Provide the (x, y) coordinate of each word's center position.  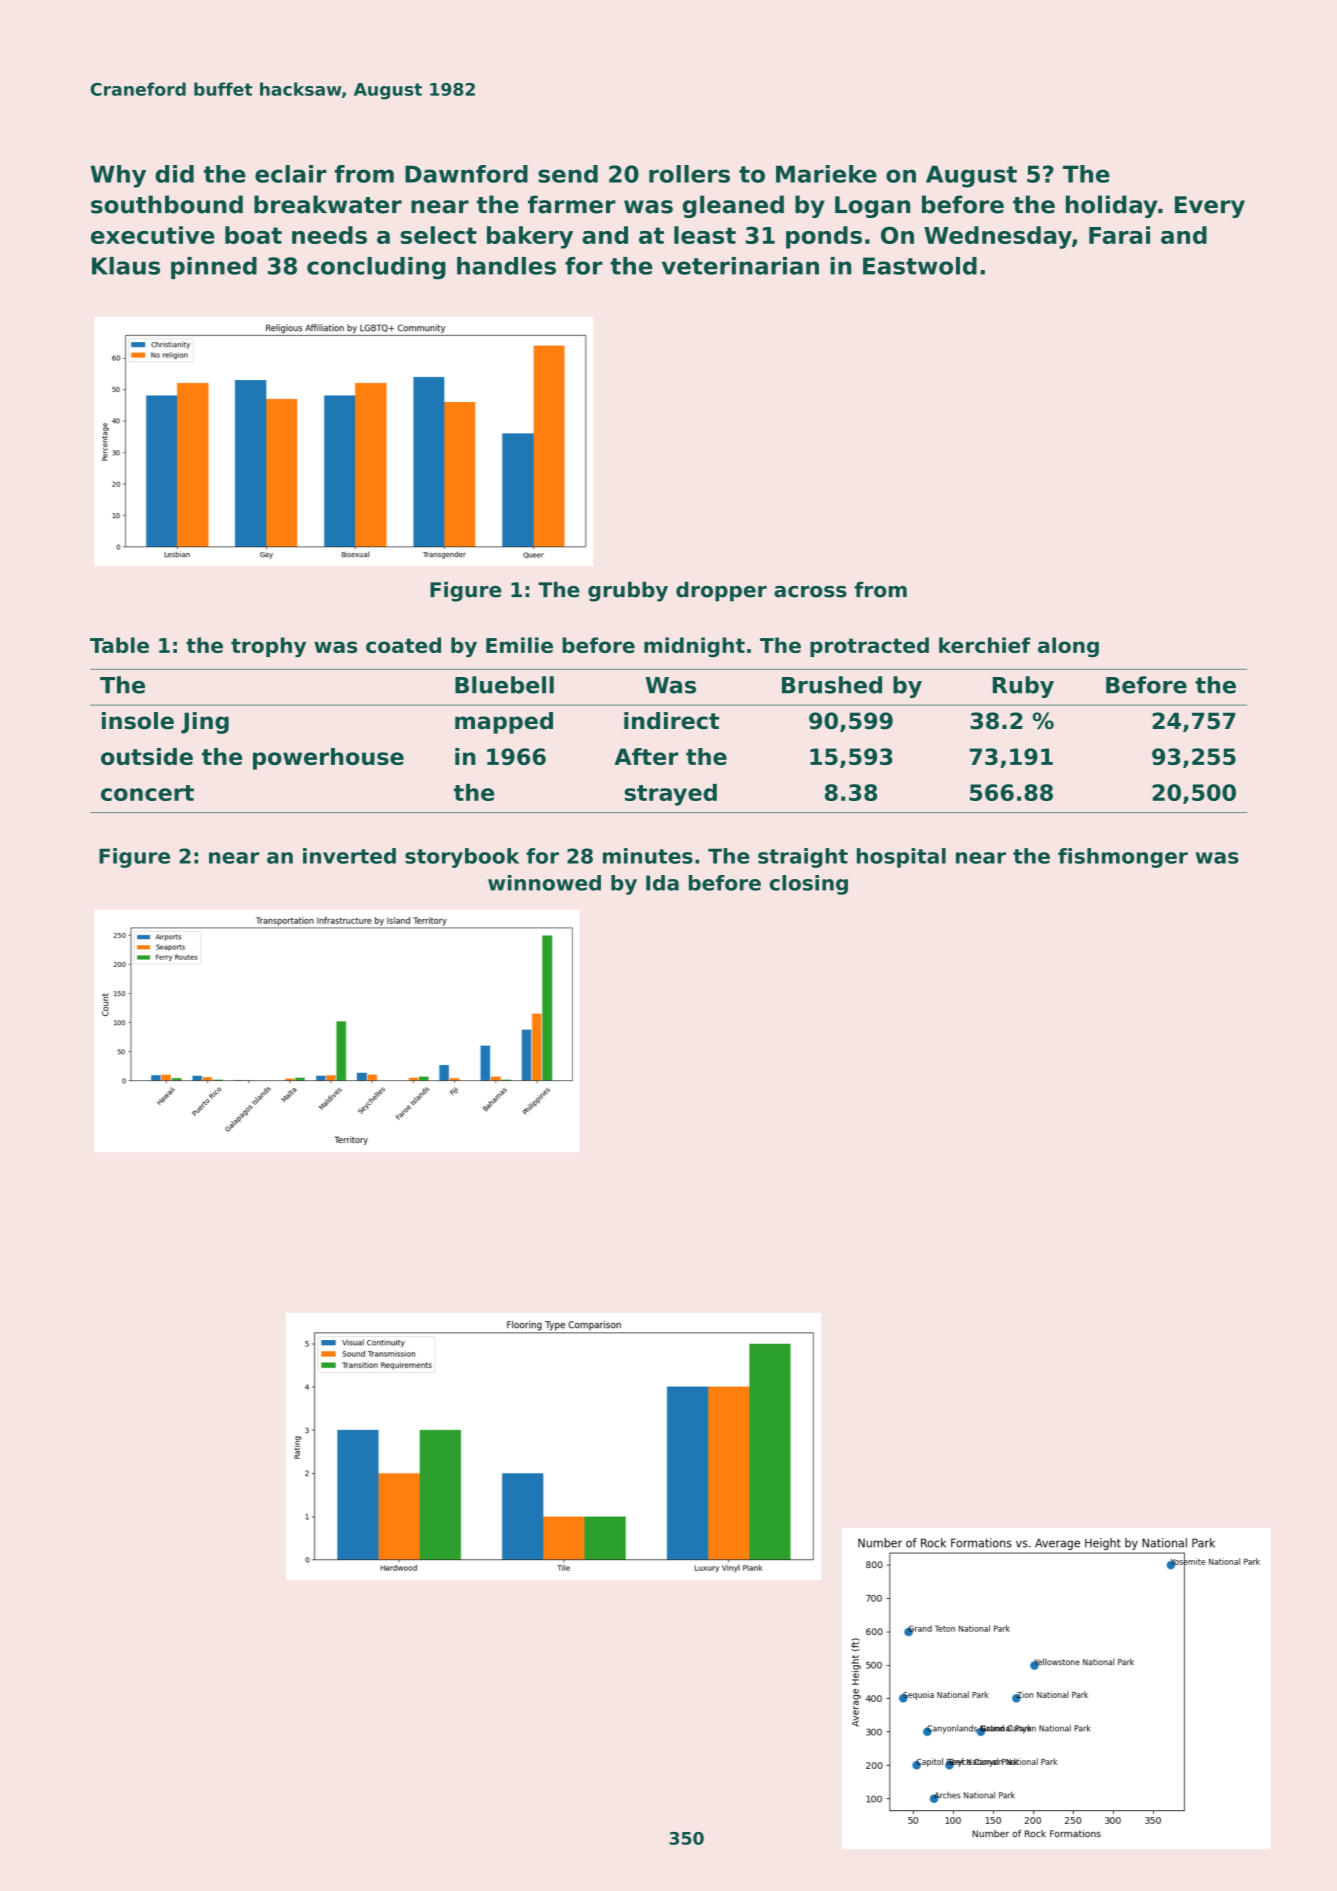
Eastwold (920, 266)
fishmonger (1123, 858)
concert (147, 793)
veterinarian (740, 266)
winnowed (544, 883)
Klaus (126, 266)
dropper (721, 591)
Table (119, 645)
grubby (628, 591)
